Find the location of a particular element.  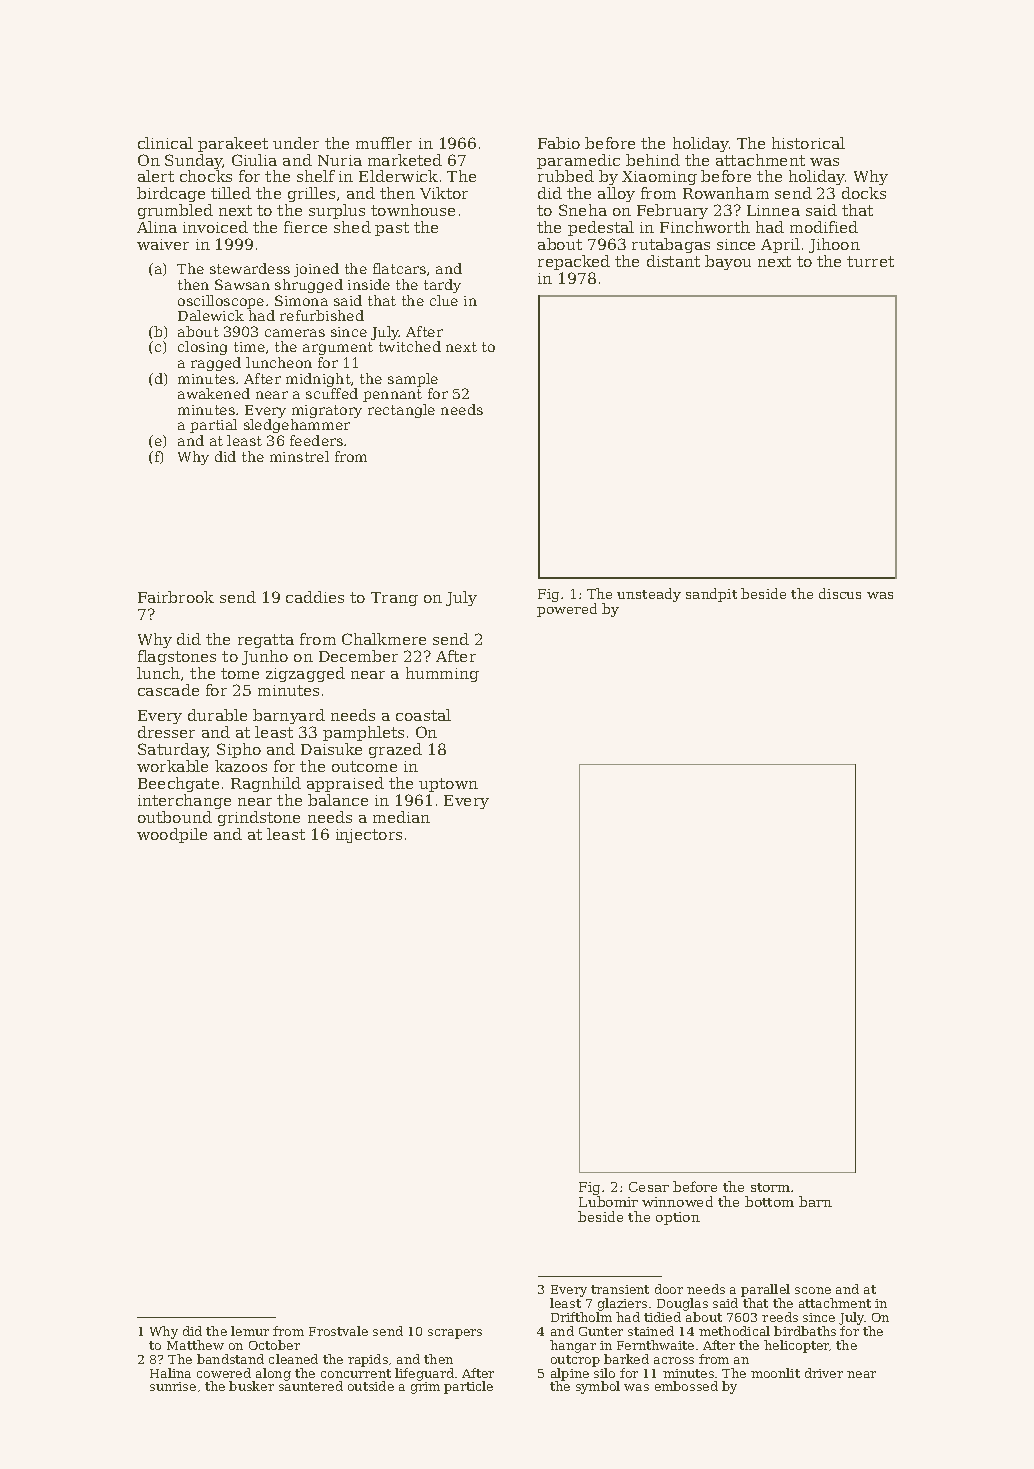

embossed is located at coordinates (686, 1386).
